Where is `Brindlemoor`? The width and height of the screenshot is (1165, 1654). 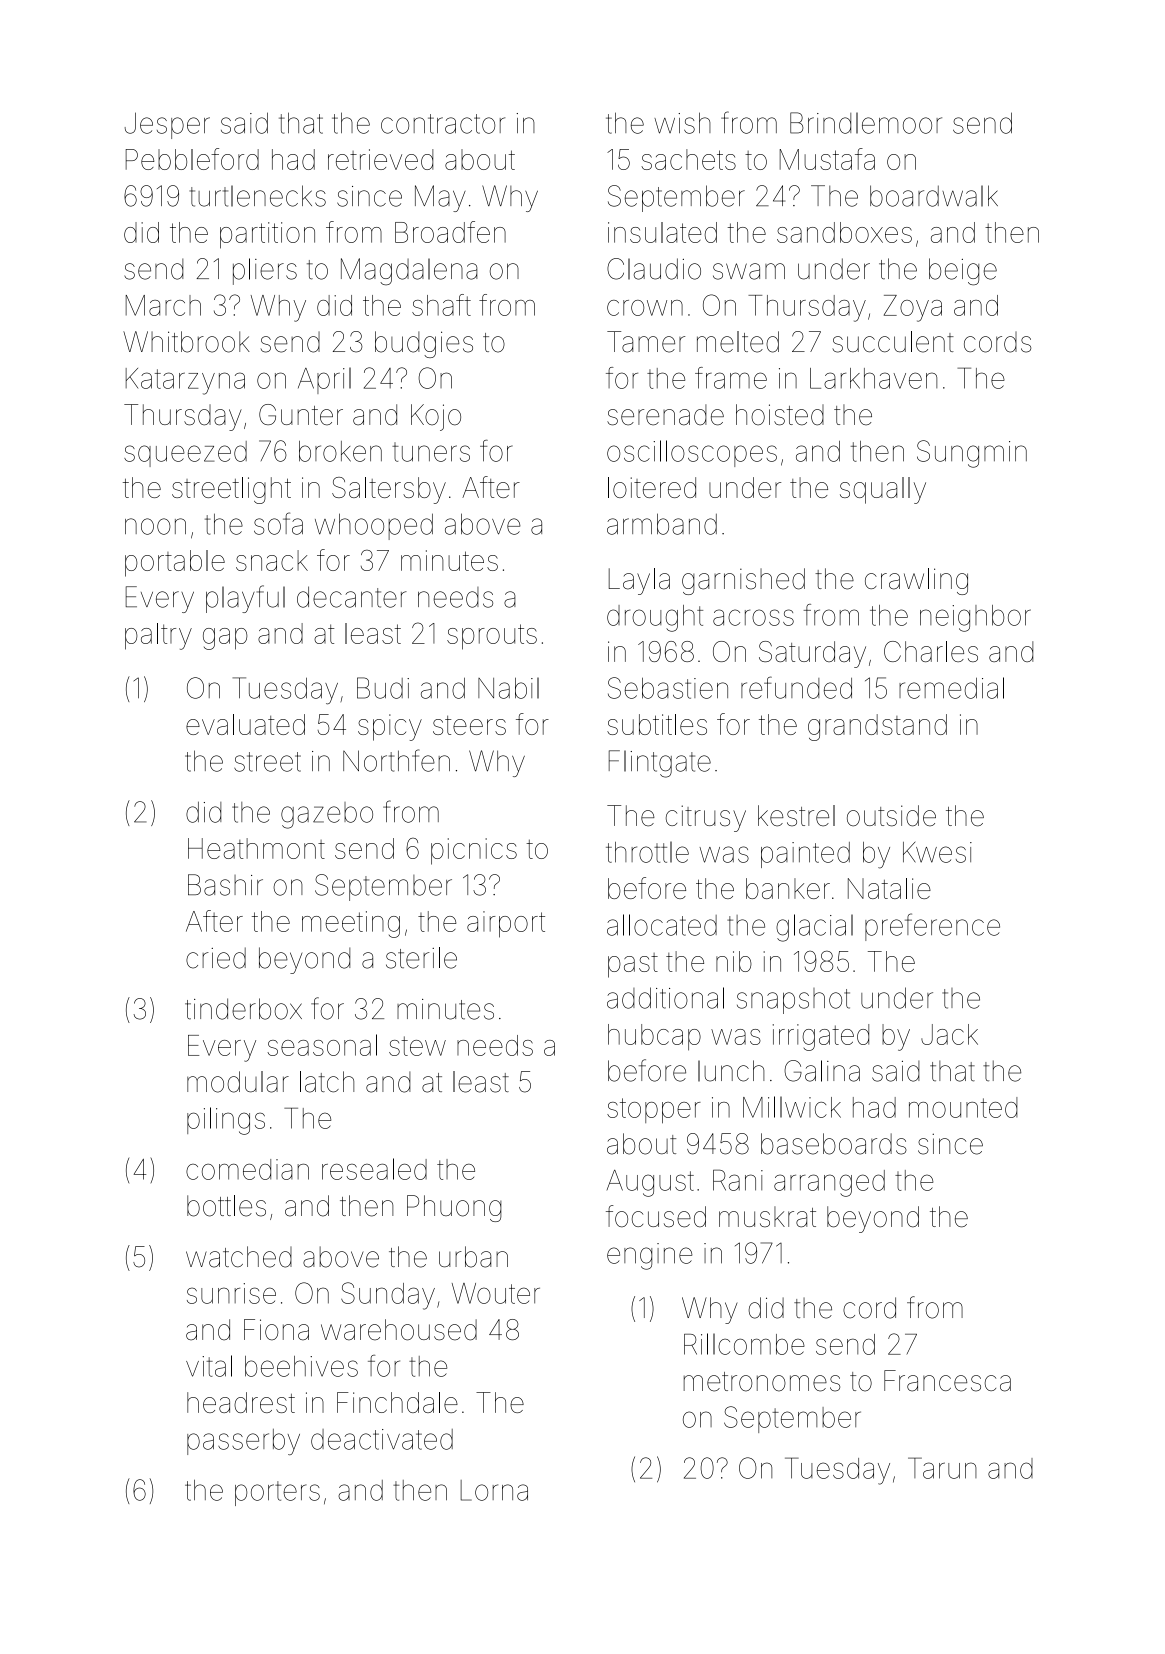 Brindlemoor is located at coordinates (866, 123).
